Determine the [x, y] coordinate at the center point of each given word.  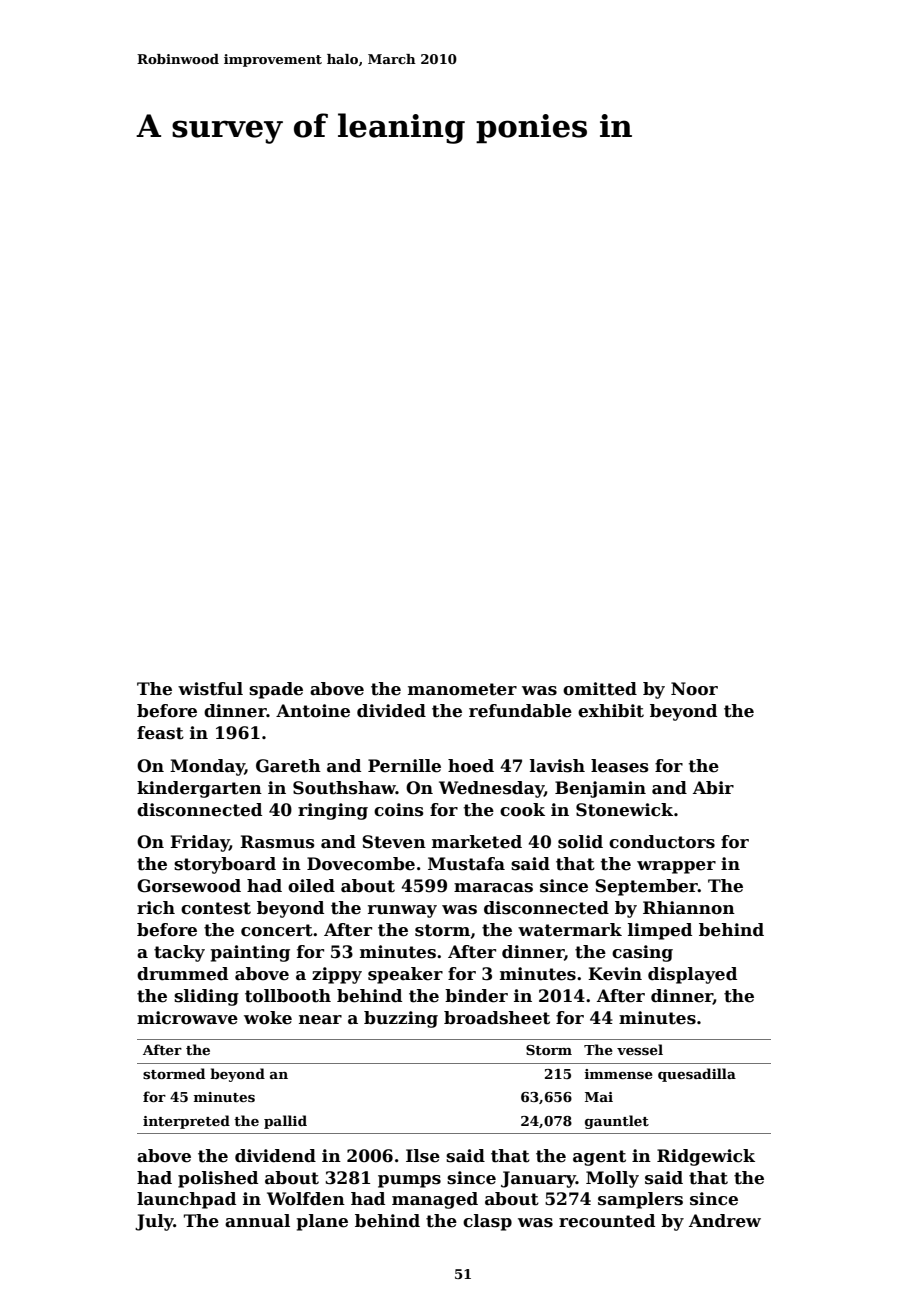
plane [322, 1222]
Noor [694, 689]
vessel [640, 1049]
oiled [311, 886]
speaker [405, 975]
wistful [210, 689]
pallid [285, 1122]
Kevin [615, 974]
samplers [640, 1200]
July [154, 1222]
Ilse [423, 1156]
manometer [462, 689]
